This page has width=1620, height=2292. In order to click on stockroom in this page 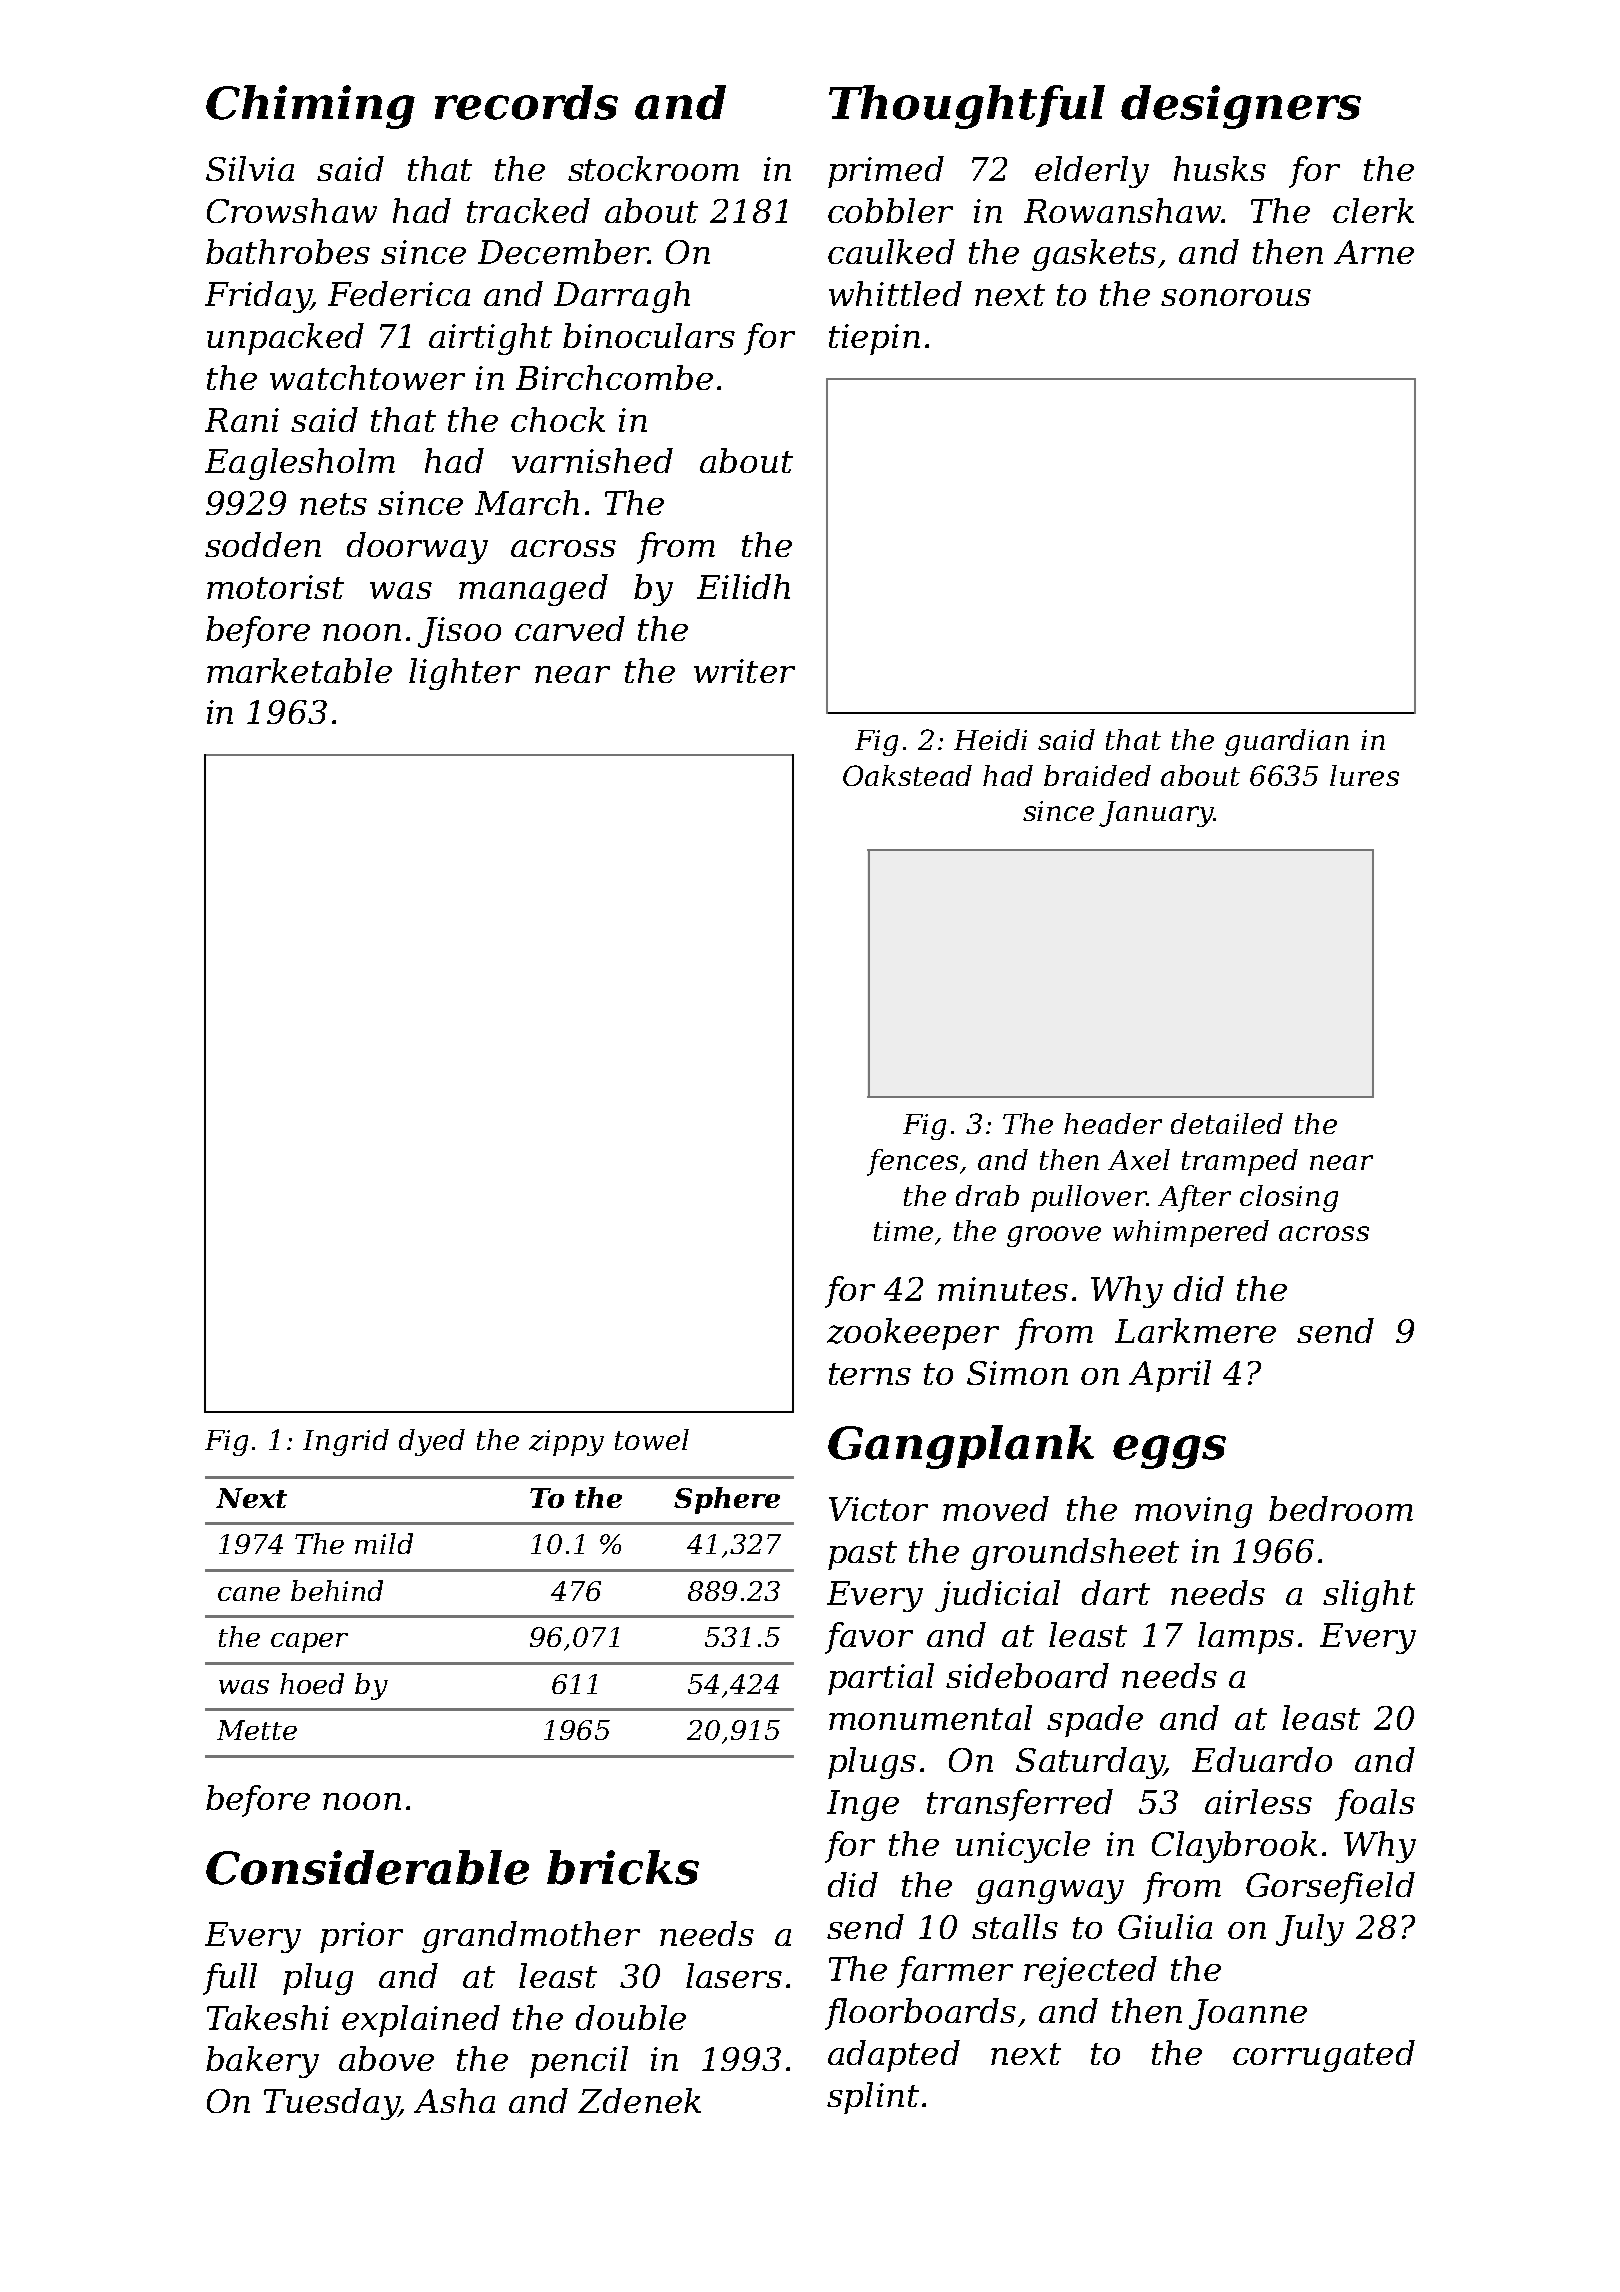, I will do `click(653, 168)`.
